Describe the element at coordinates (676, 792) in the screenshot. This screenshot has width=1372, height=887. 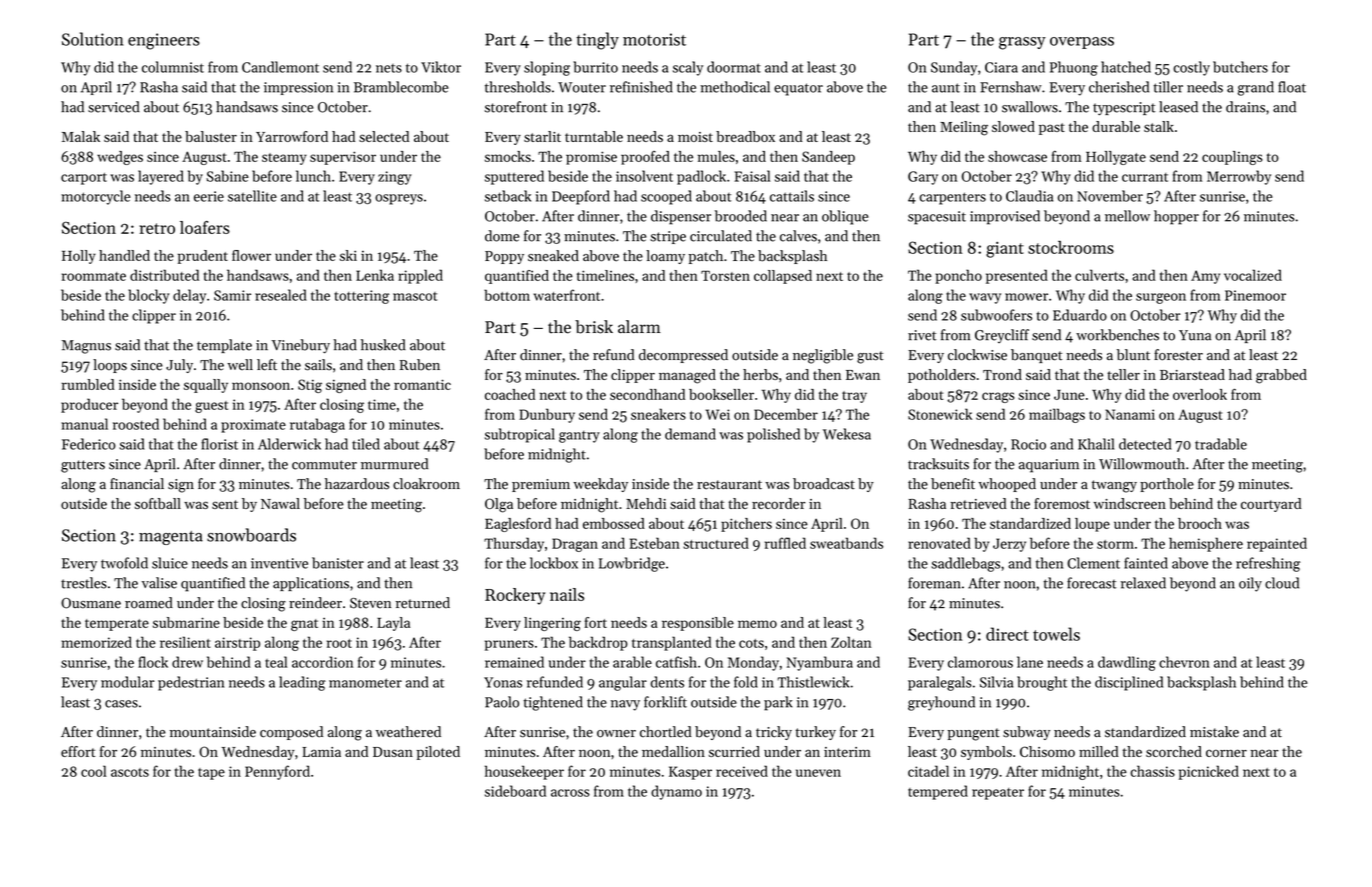
I see `dynamo` at that location.
